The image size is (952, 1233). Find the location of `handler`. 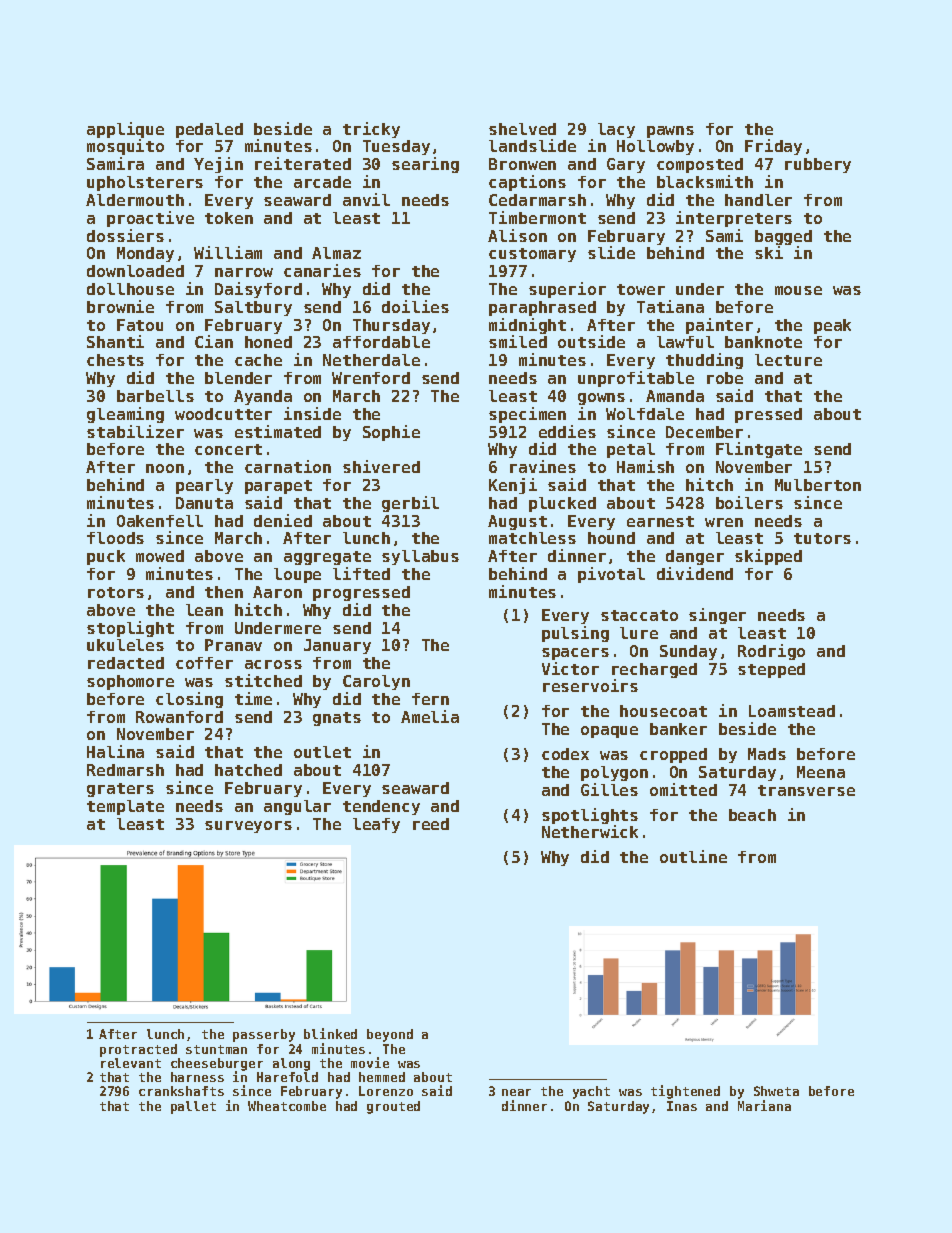

handler is located at coordinates (758, 200).
